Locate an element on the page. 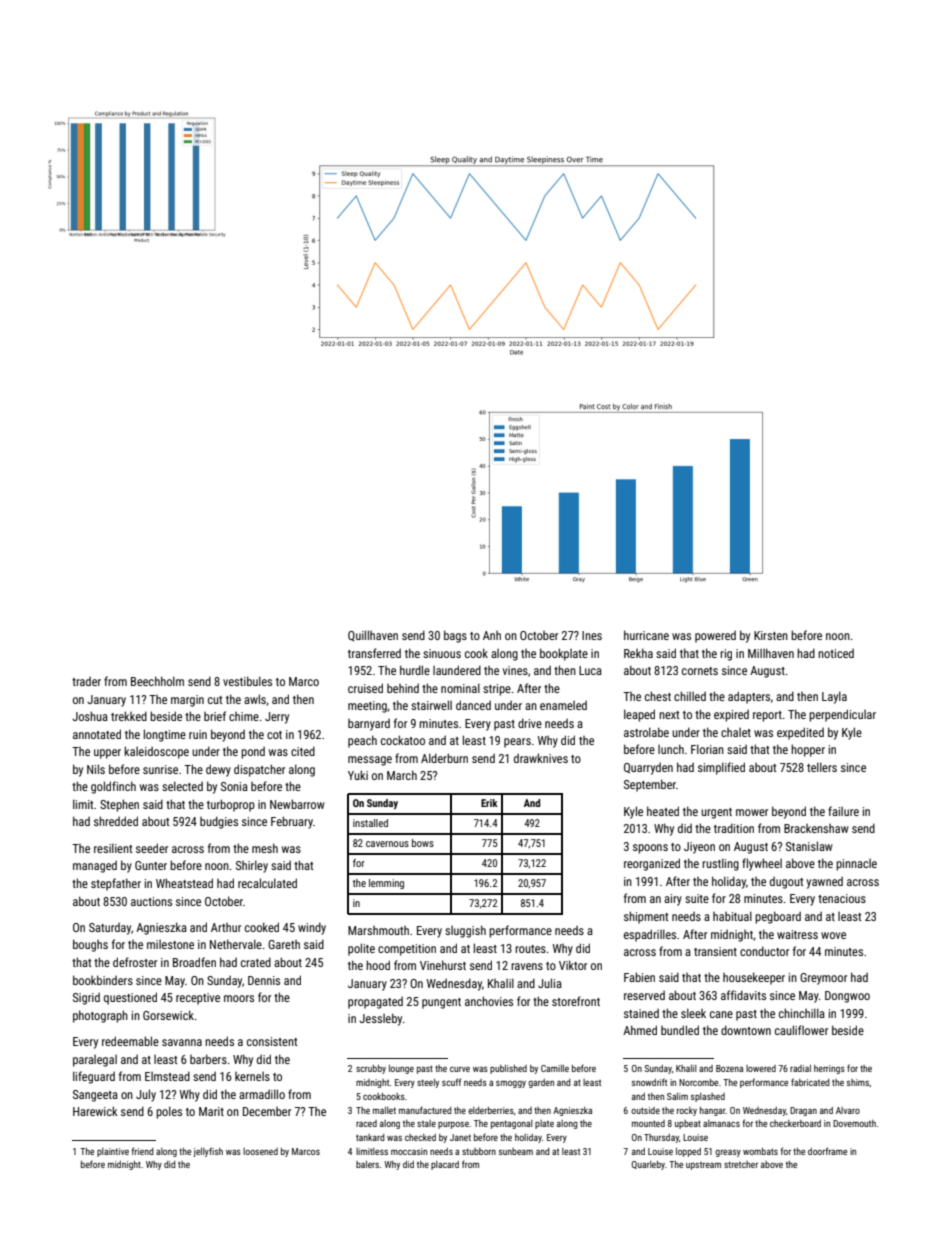 Image resolution: width=952 pixels, height=1233 pixels. Brackenshaw is located at coordinates (816, 828).
